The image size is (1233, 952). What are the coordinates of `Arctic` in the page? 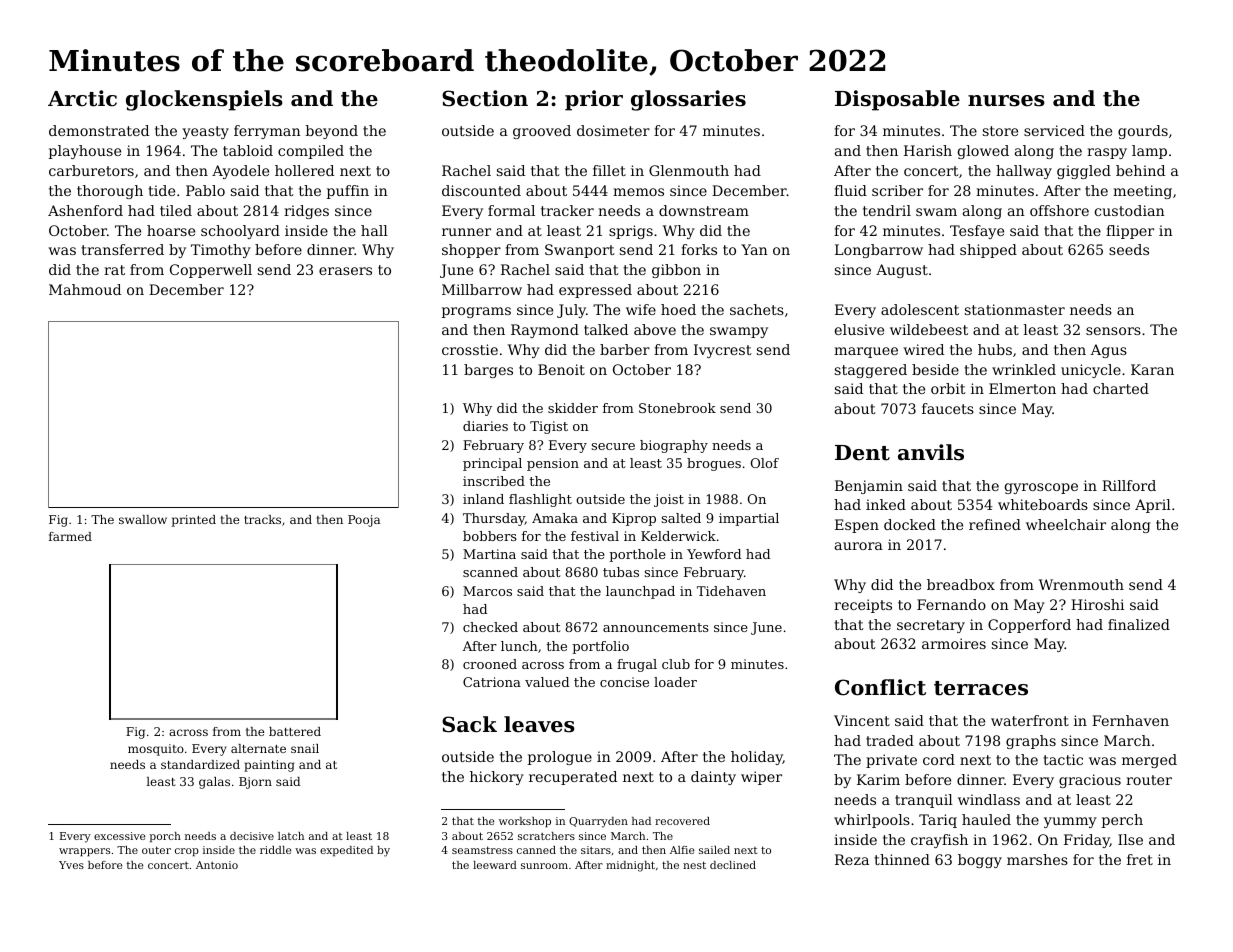 It's located at (82, 98).
